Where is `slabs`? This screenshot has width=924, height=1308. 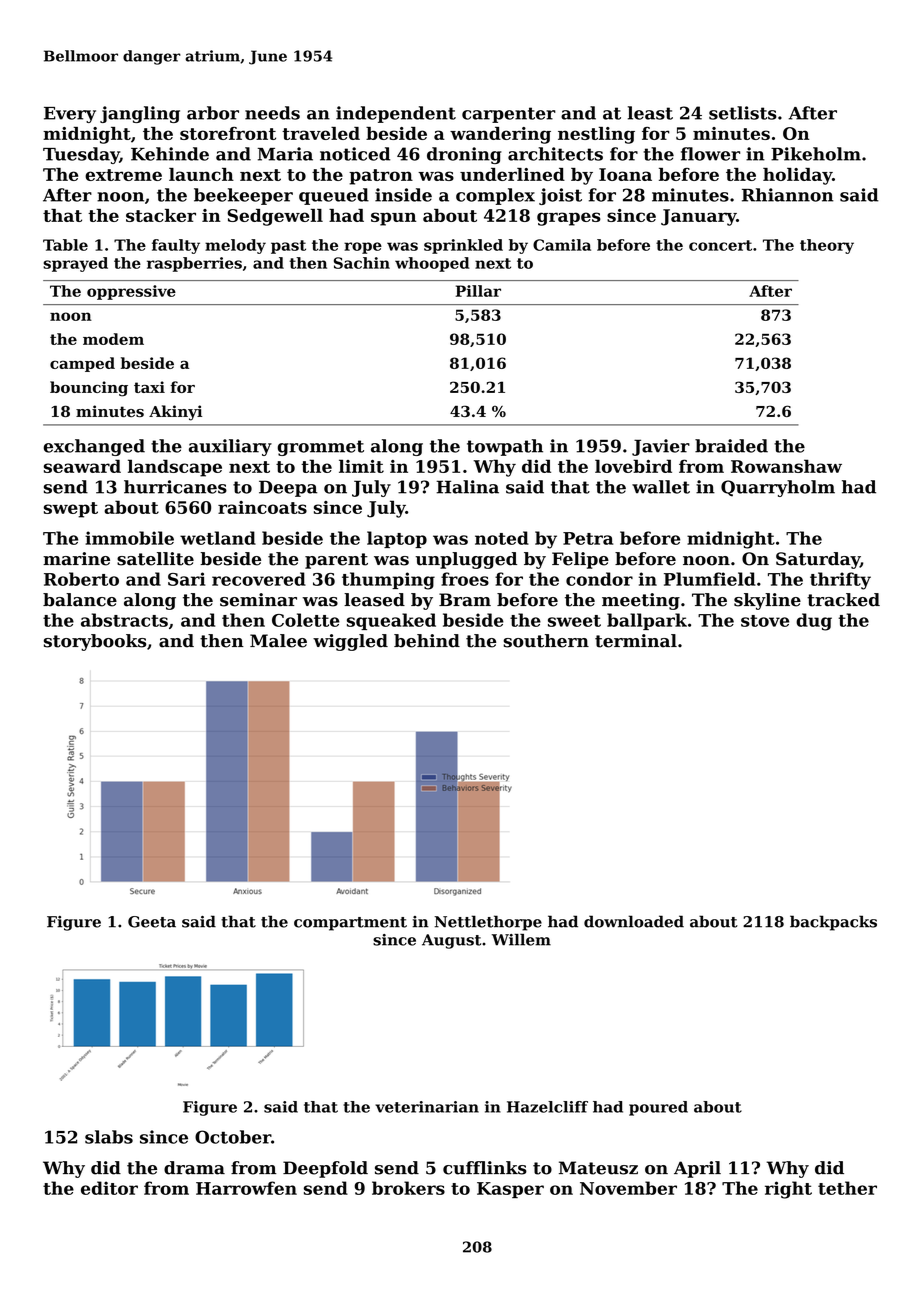
slabs is located at coordinates (109, 1137).
